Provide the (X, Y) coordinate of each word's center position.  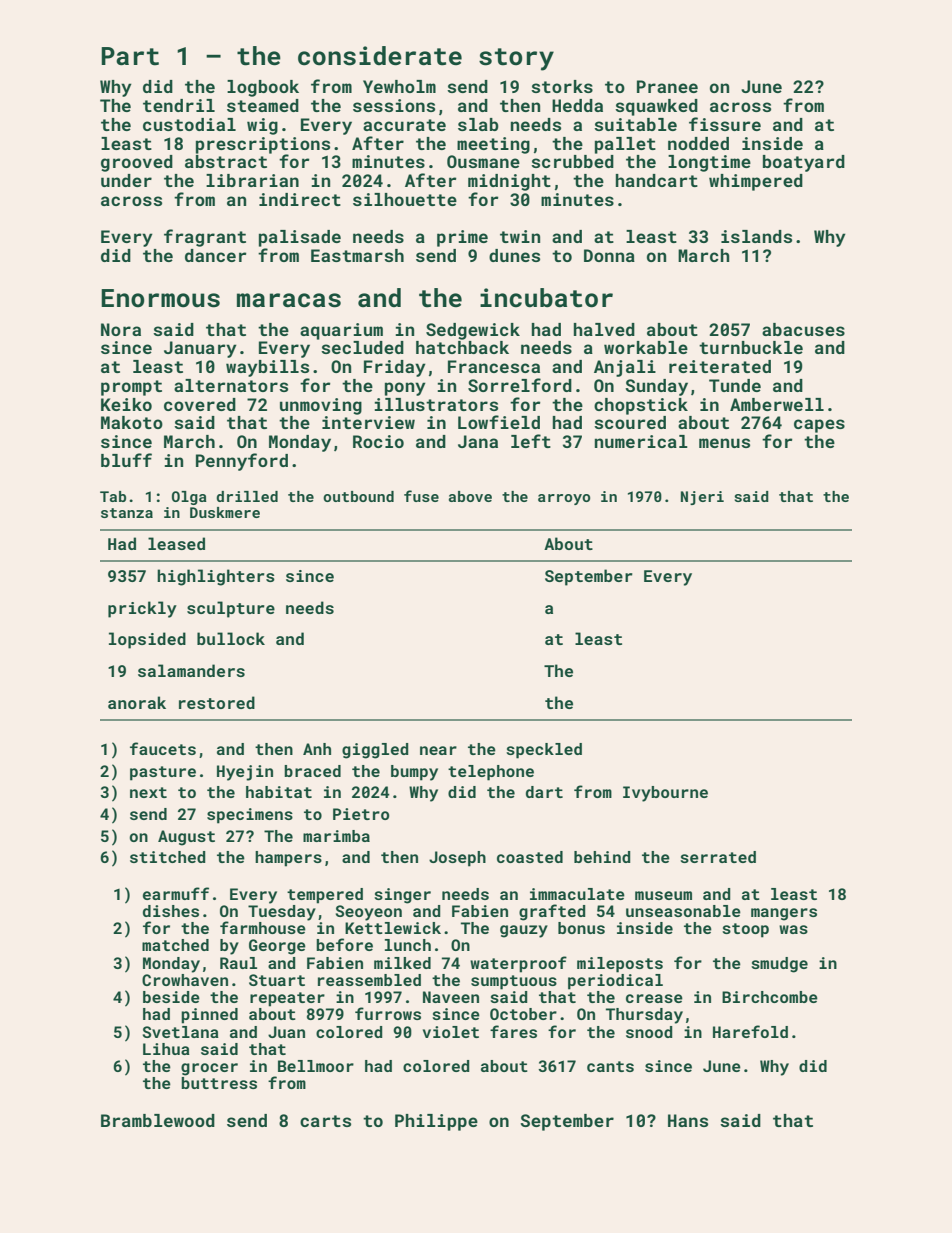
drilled (247, 496)
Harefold (750, 1031)
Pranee (667, 86)
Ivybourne (665, 794)
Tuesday (282, 913)
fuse (421, 496)
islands (756, 236)
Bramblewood (158, 1120)
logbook (263, 88)
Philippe (436, 1122)
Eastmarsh (357, 255)
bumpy (414, 773)
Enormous (160, 298)
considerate (380, 56)
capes (819, 426)
